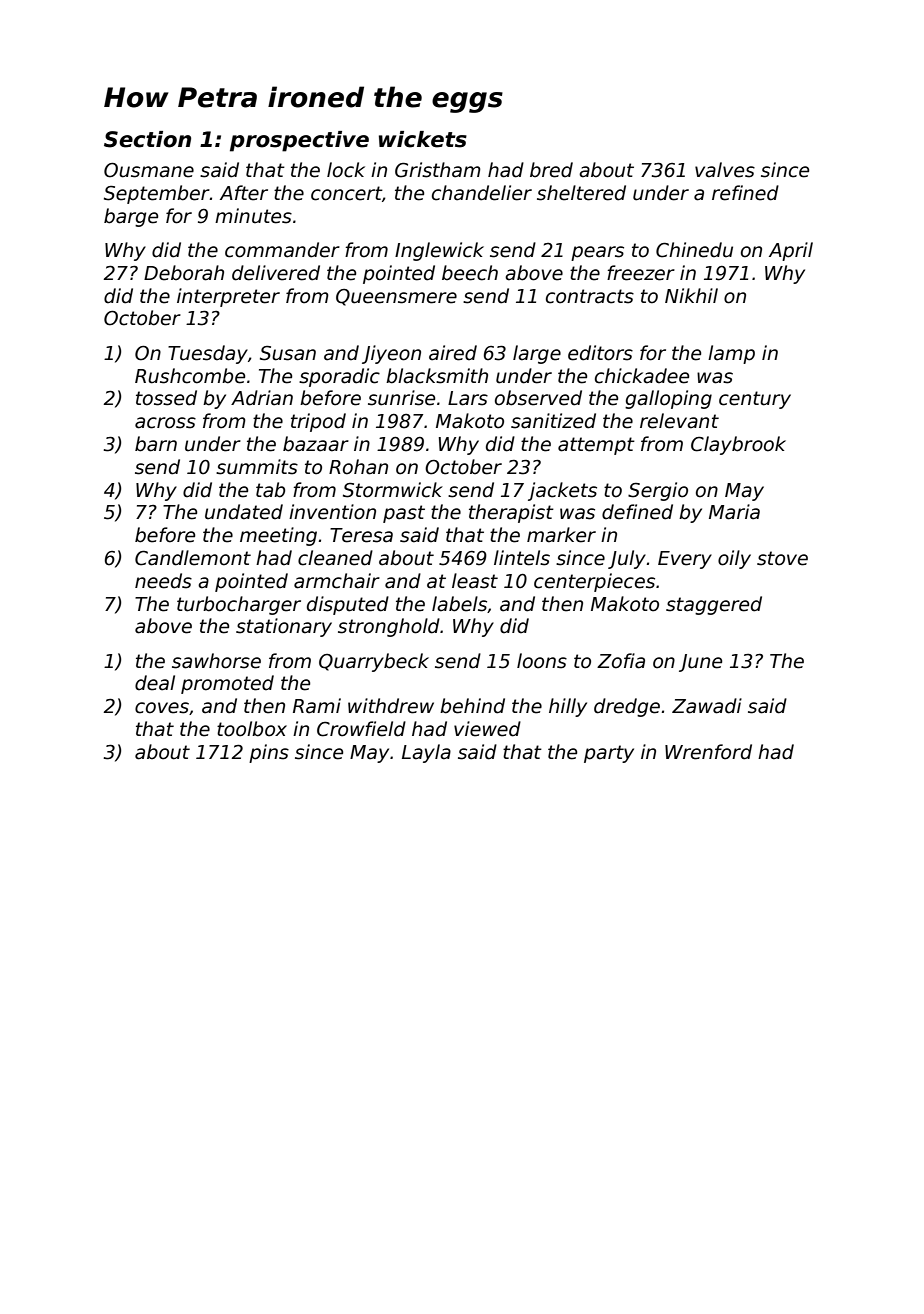 This image has height=1314, width=924. What do you see at coordinates (731, 354) in the image?
I see `lamp` at bounding box center [731, 354].
